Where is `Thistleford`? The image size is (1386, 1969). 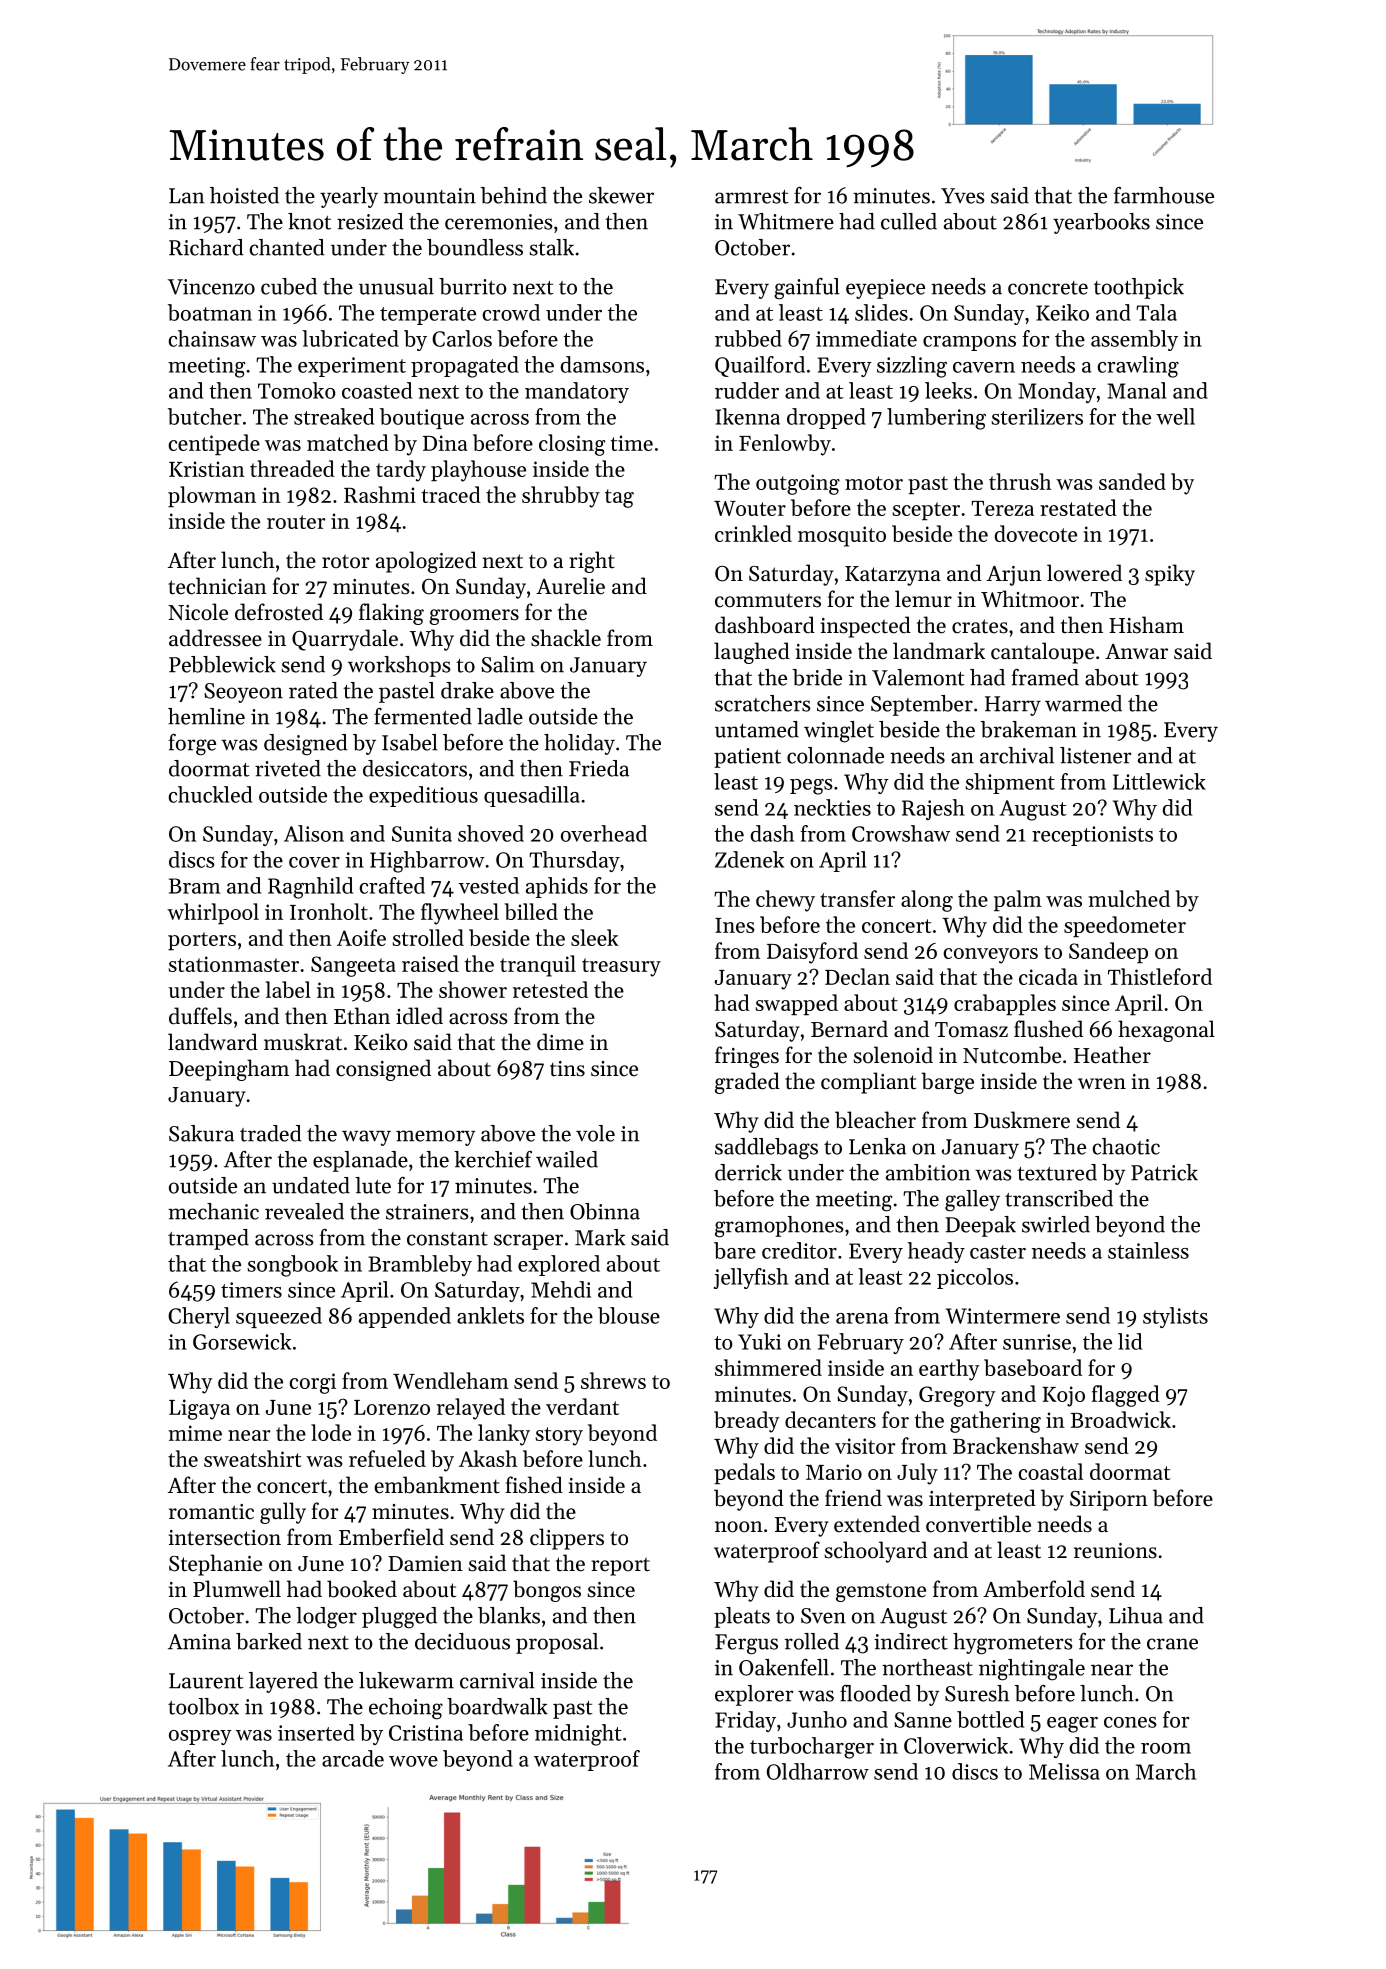
Thistleford is located at coordinates (1160, 976).
